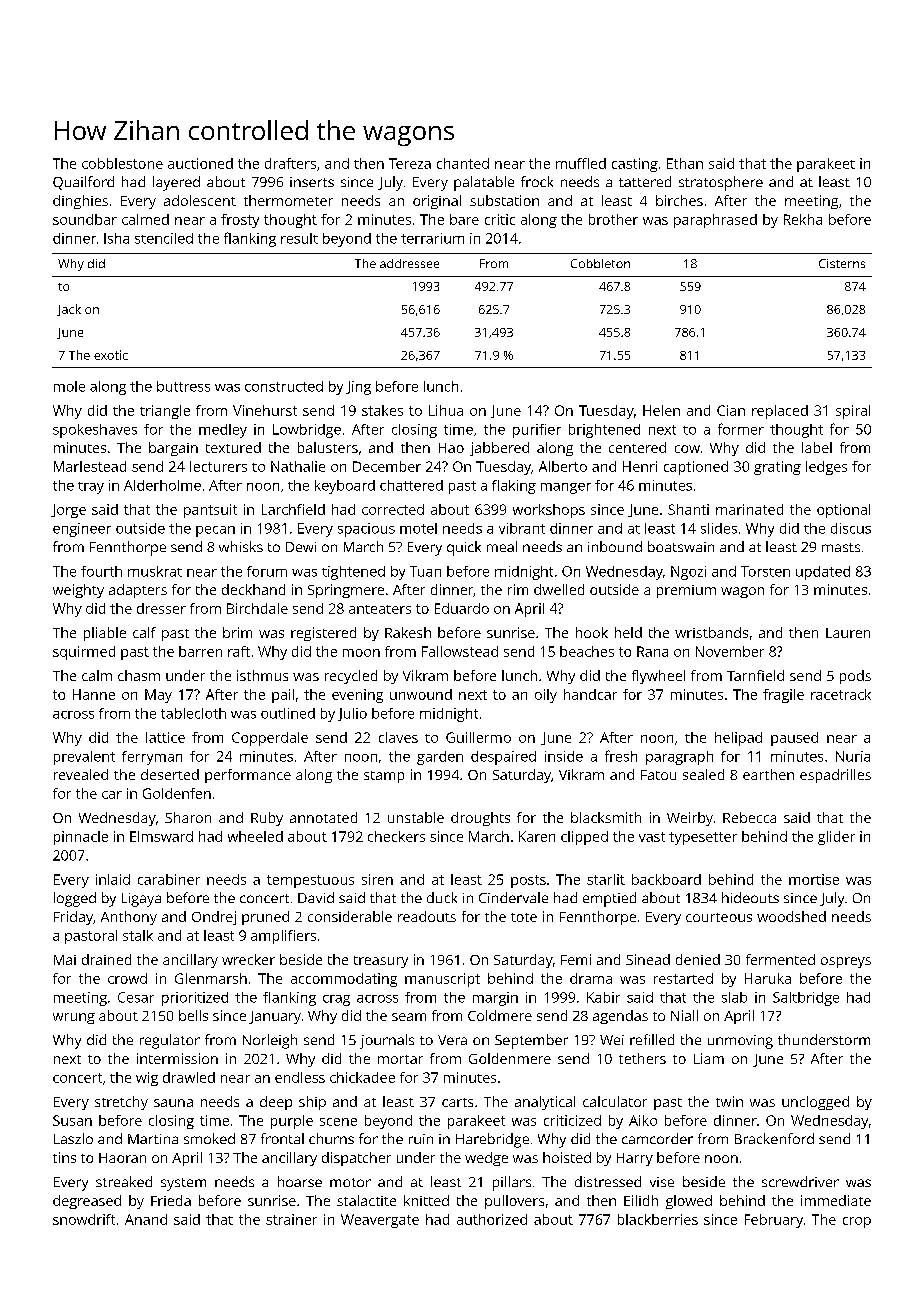  What do you see at coordinates (848, 633) in the screenshot?
I see `Lauren` at bounding box center [848, 633].
